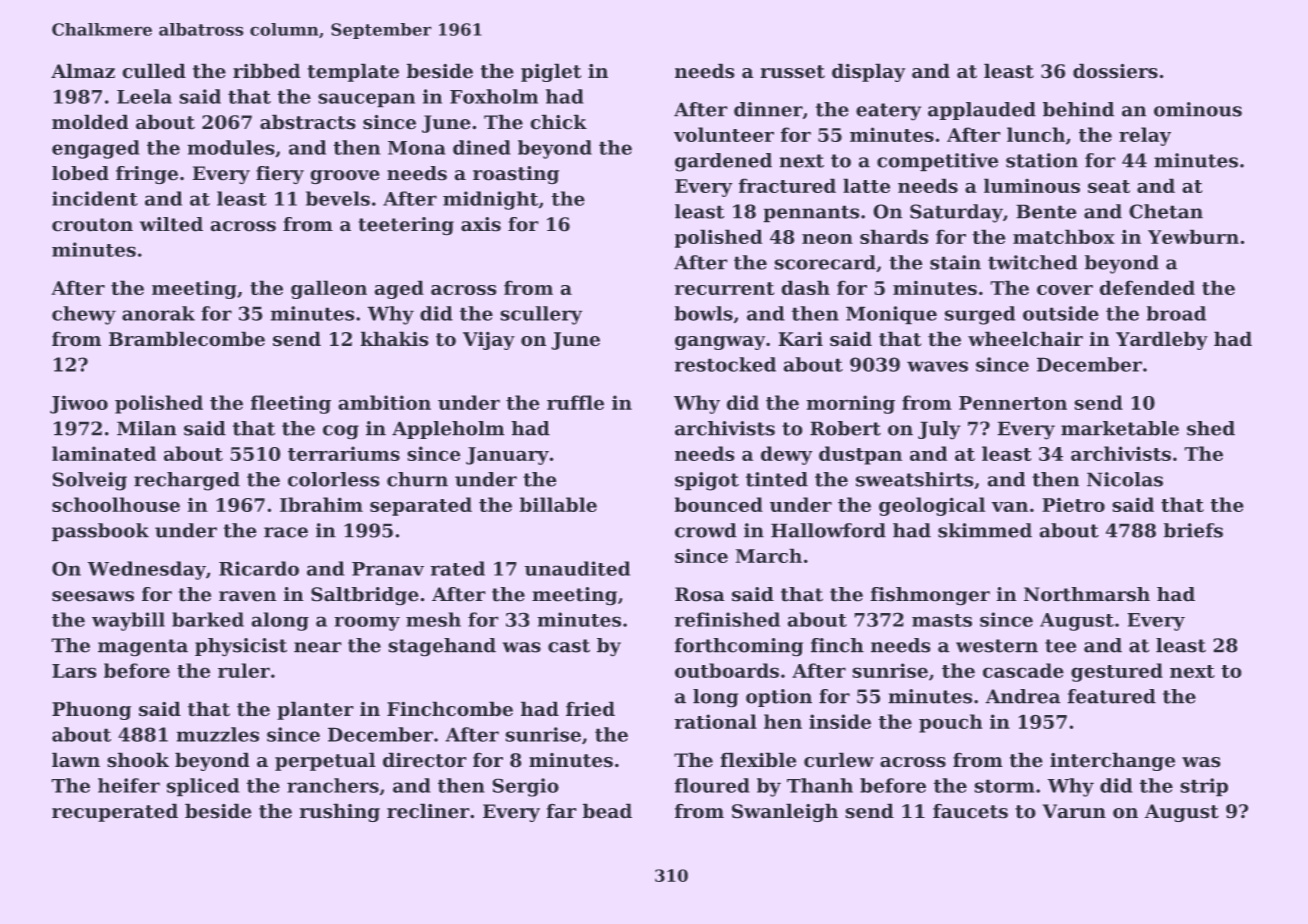  What do you see at coordinates (84, 315) in the page?
I see `chewy` at bounding box center [84, 315].
